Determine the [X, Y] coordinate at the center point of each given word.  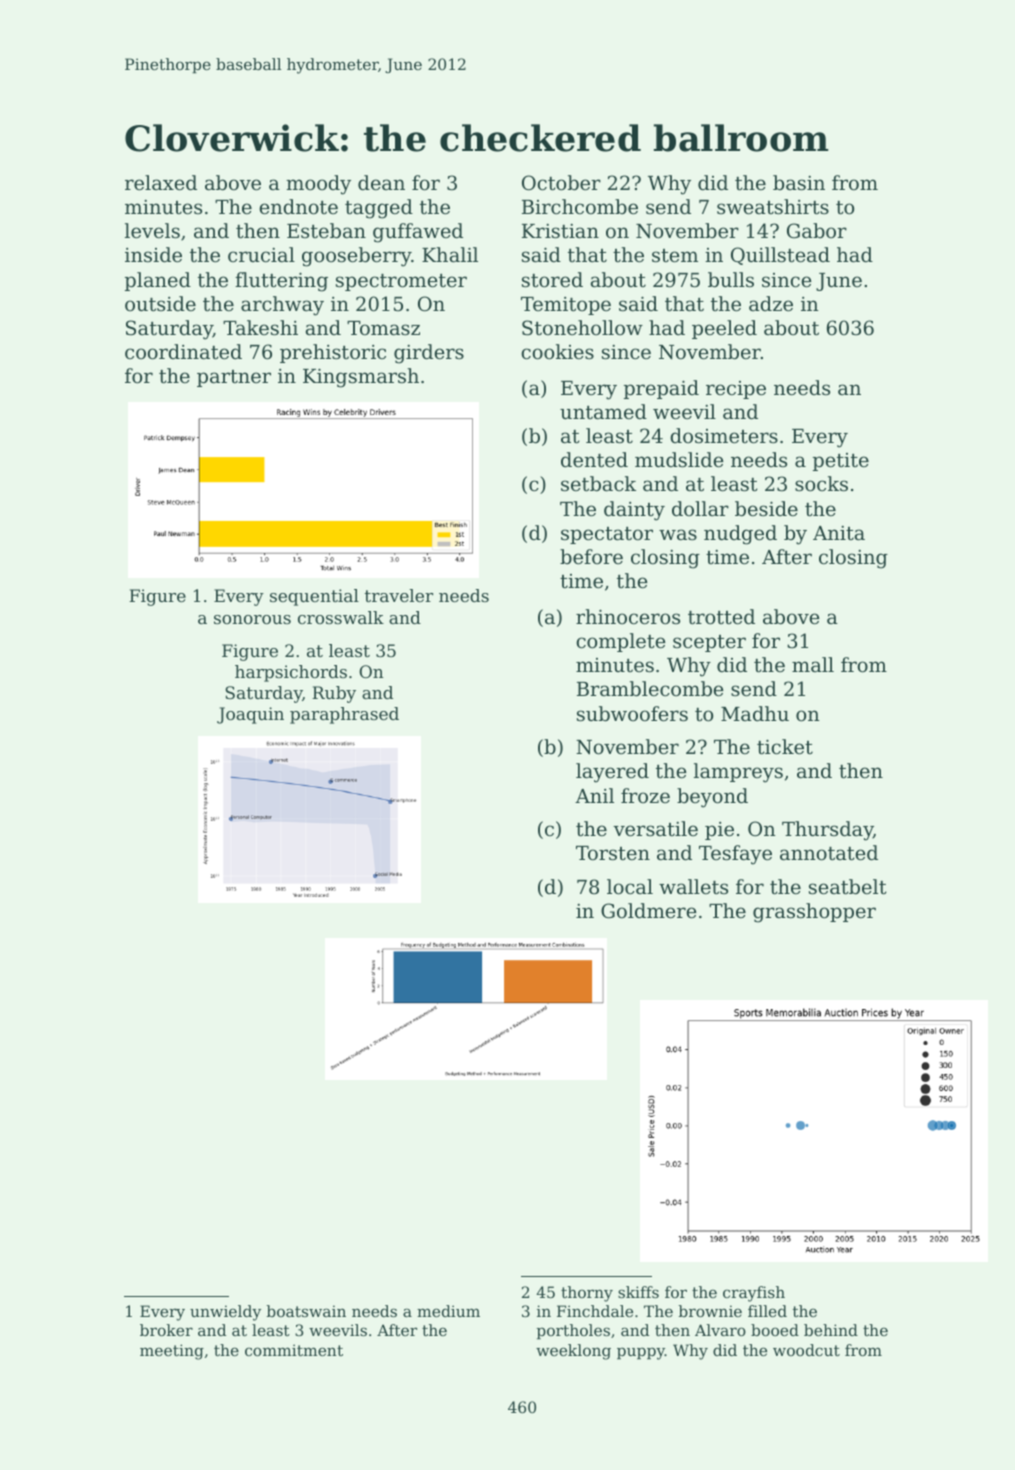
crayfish [754, 1294]
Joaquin [250, 715]
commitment [294, 1350]
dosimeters [724, 435]
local [630, 886]
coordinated [183, 351]
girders [429, 354]
